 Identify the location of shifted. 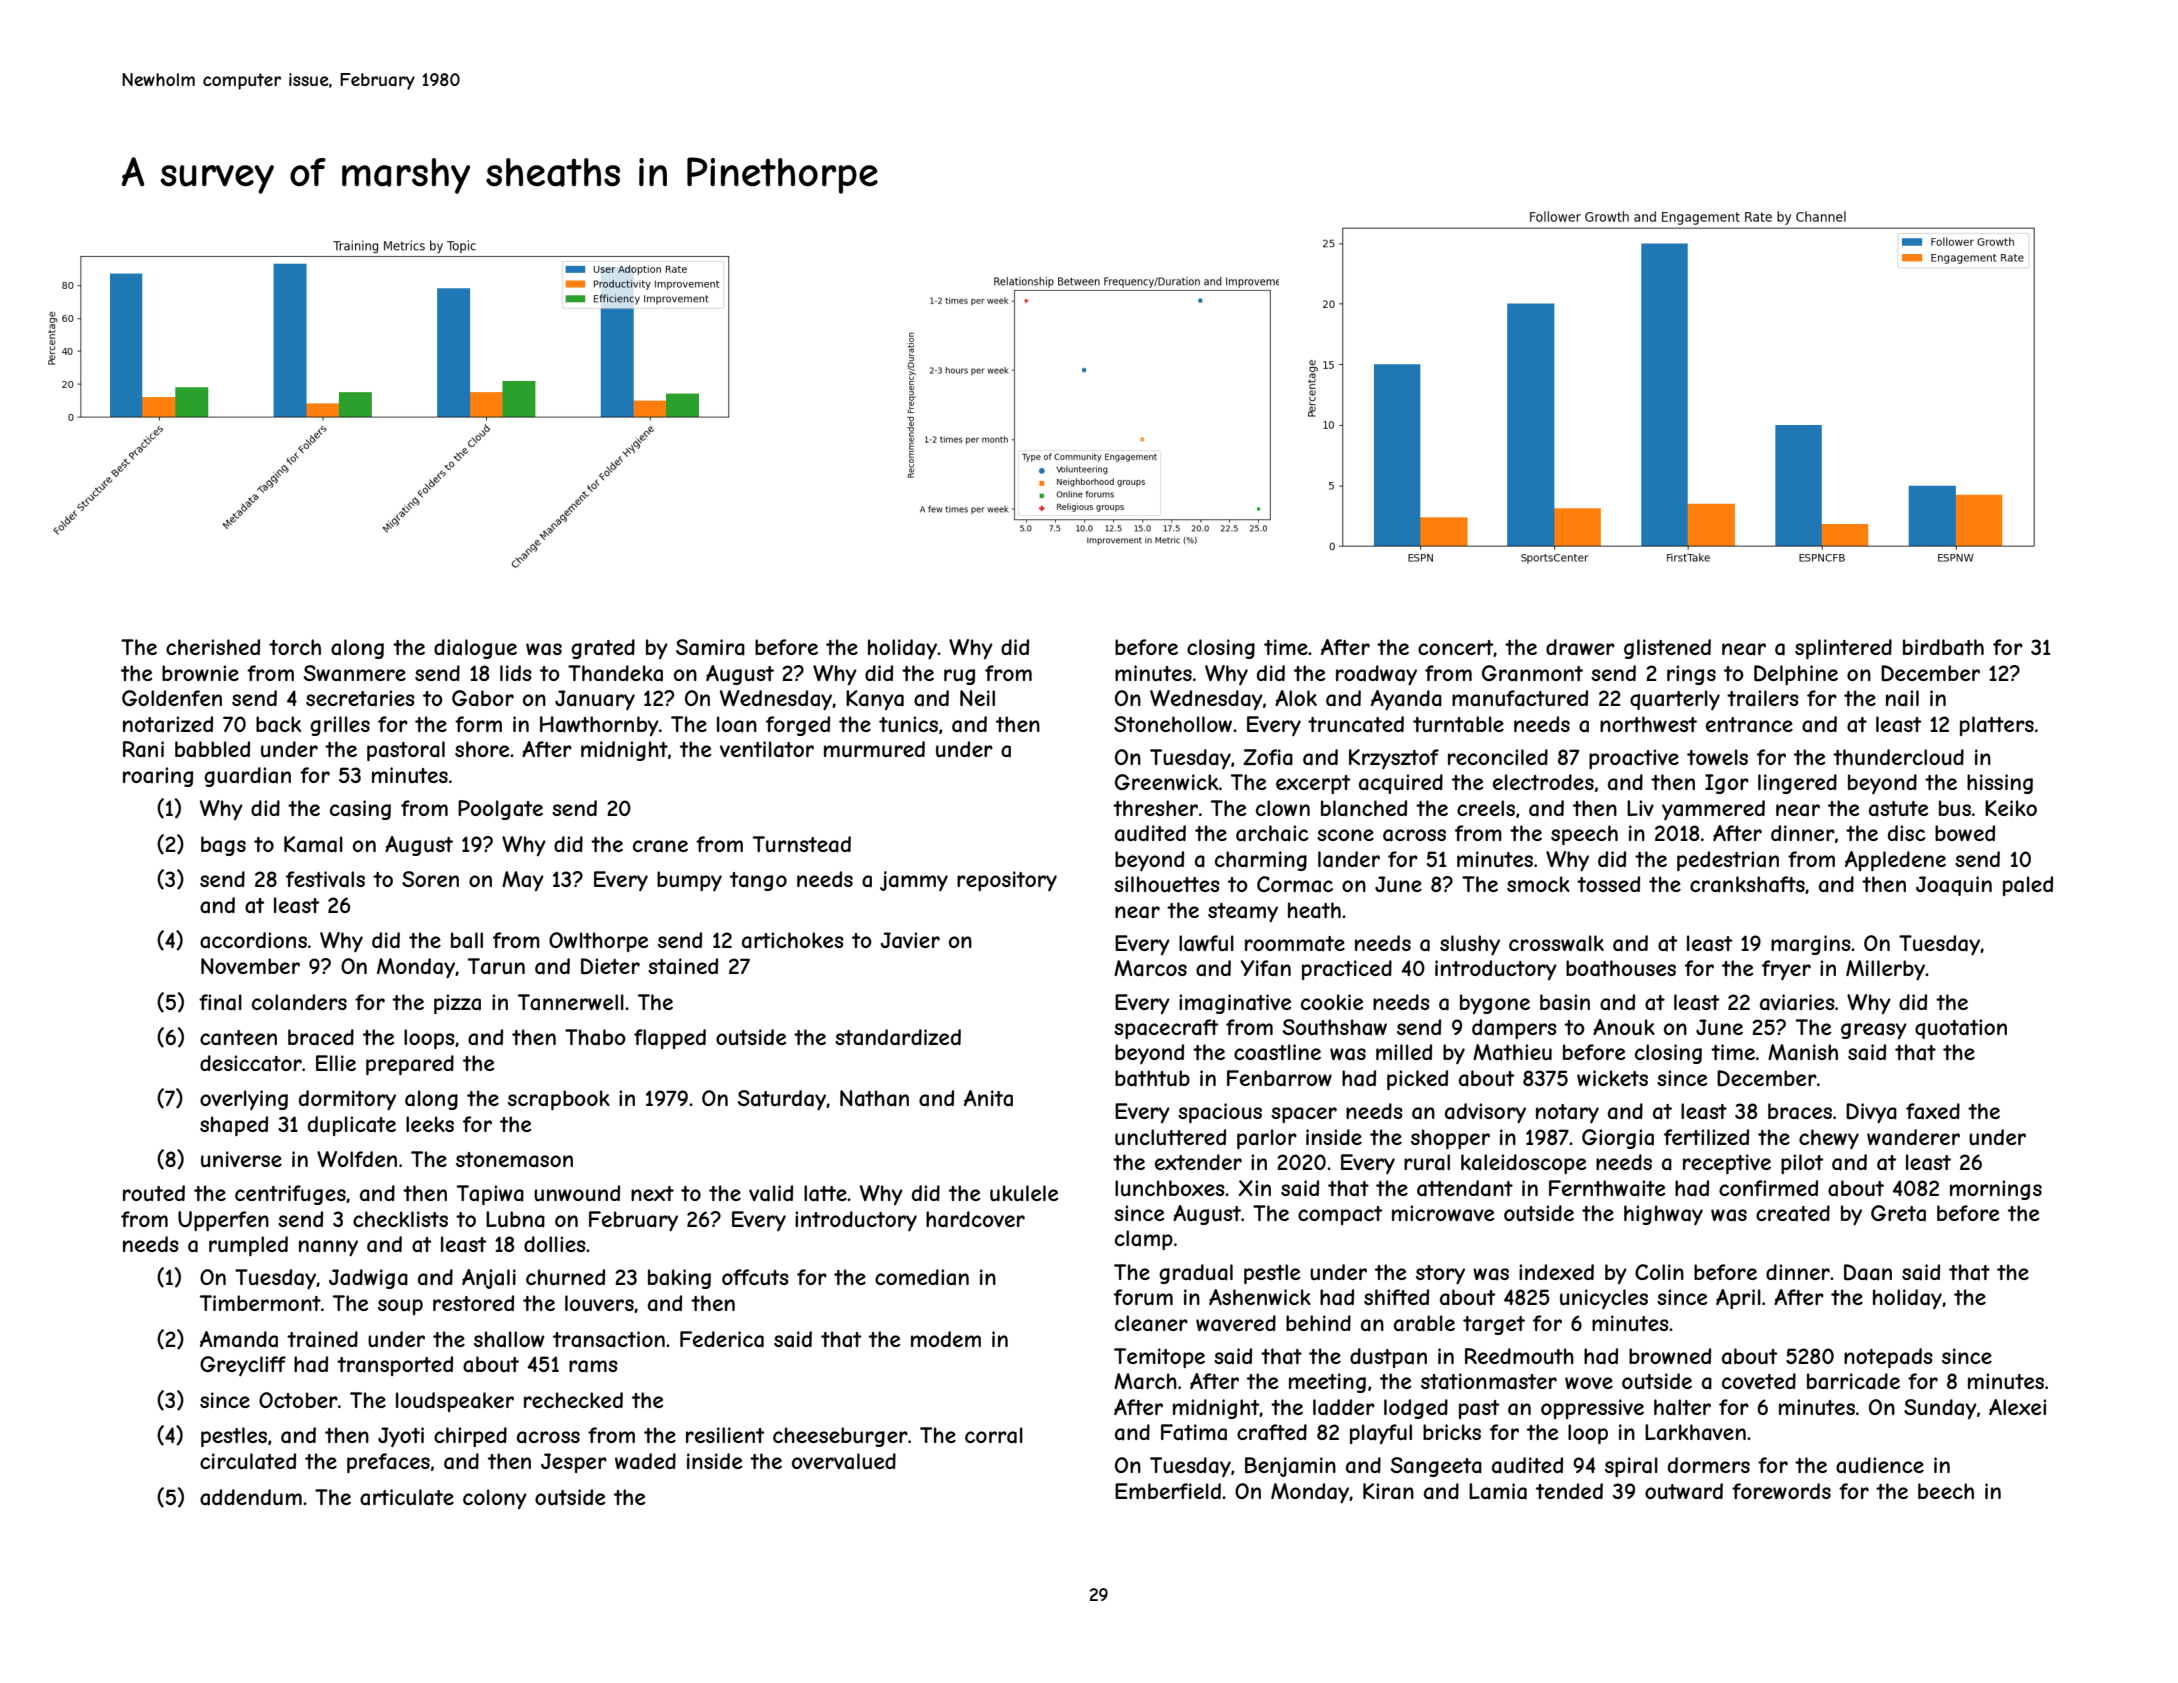
(1396, 1297).
